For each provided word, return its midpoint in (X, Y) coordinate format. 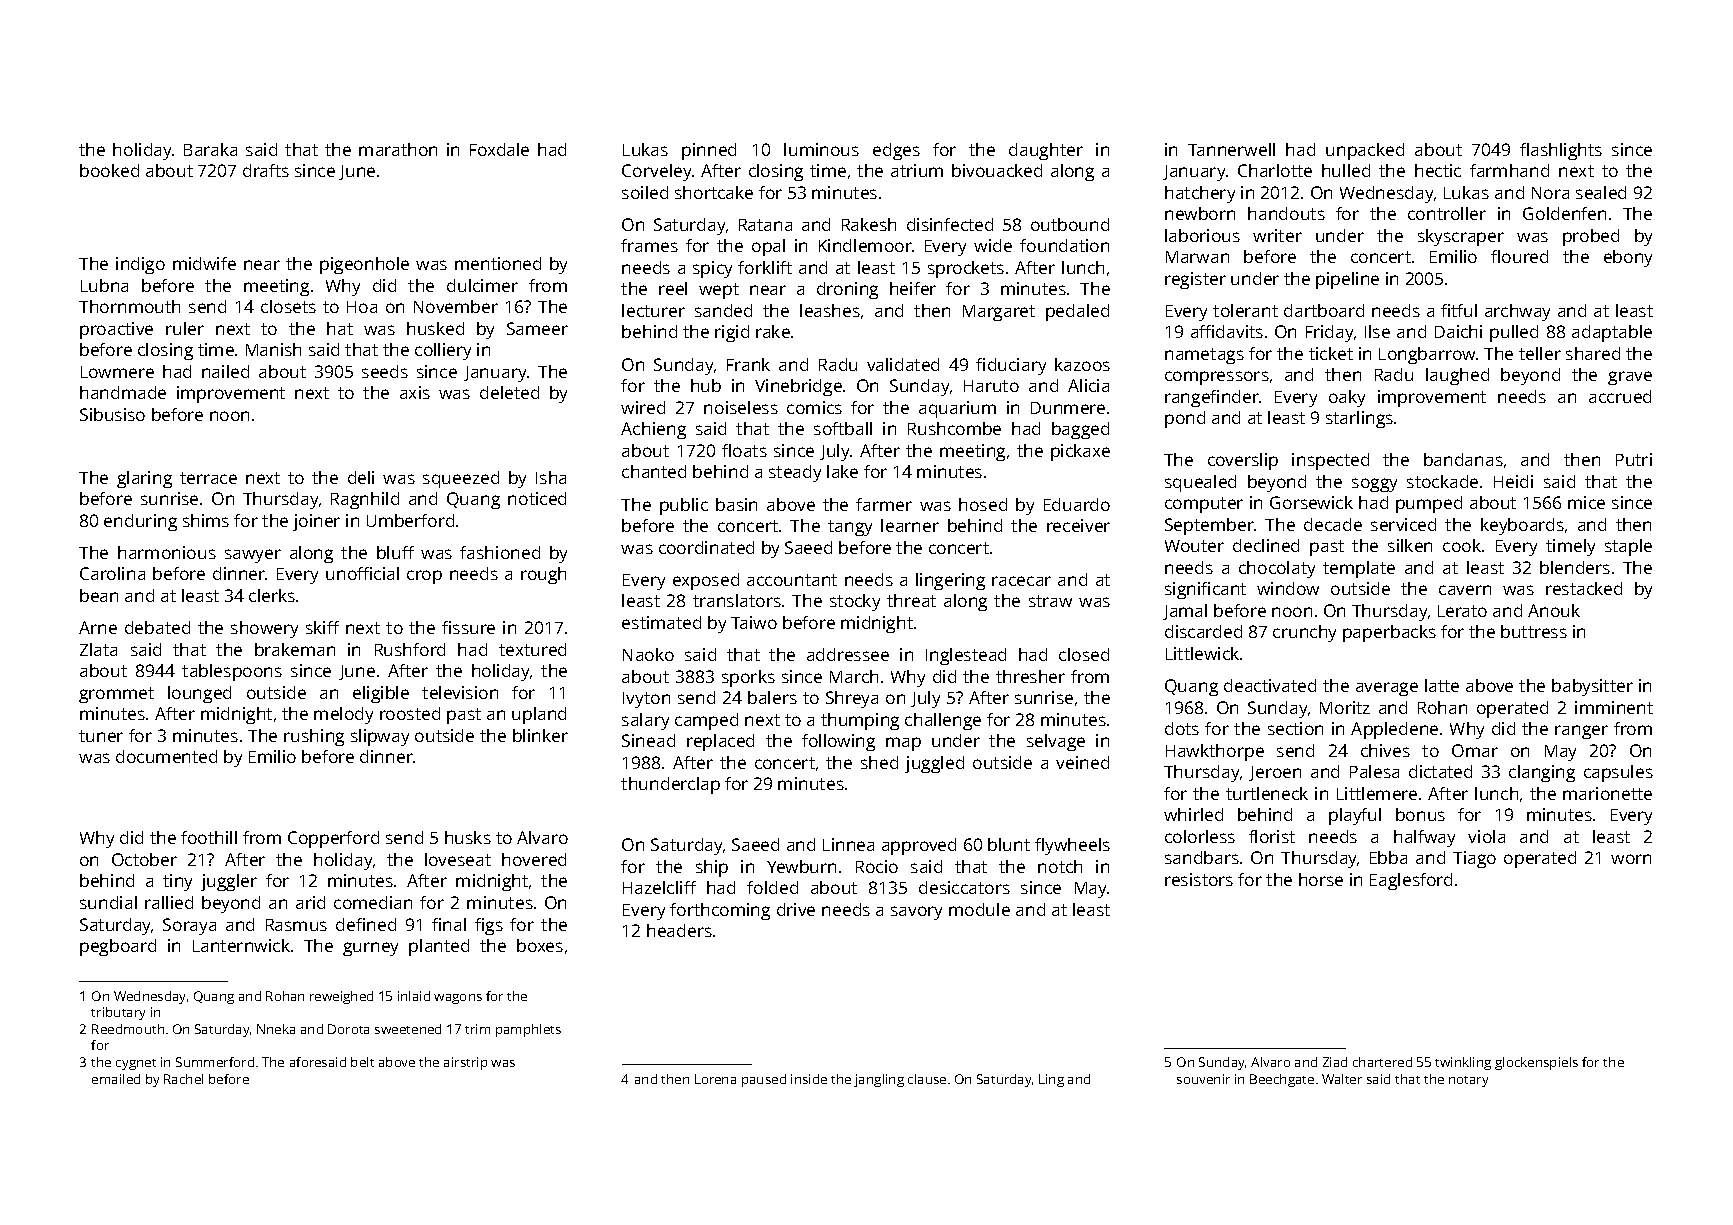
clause (927, 1079)
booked (109, 170)
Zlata (98, 649)
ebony (1628, 258)
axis (415, 392)
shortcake (714, 192)
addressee (848, 654)
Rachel (183, 1079)
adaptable (1612, 333)
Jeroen (1275, 773)
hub (706, 385)
